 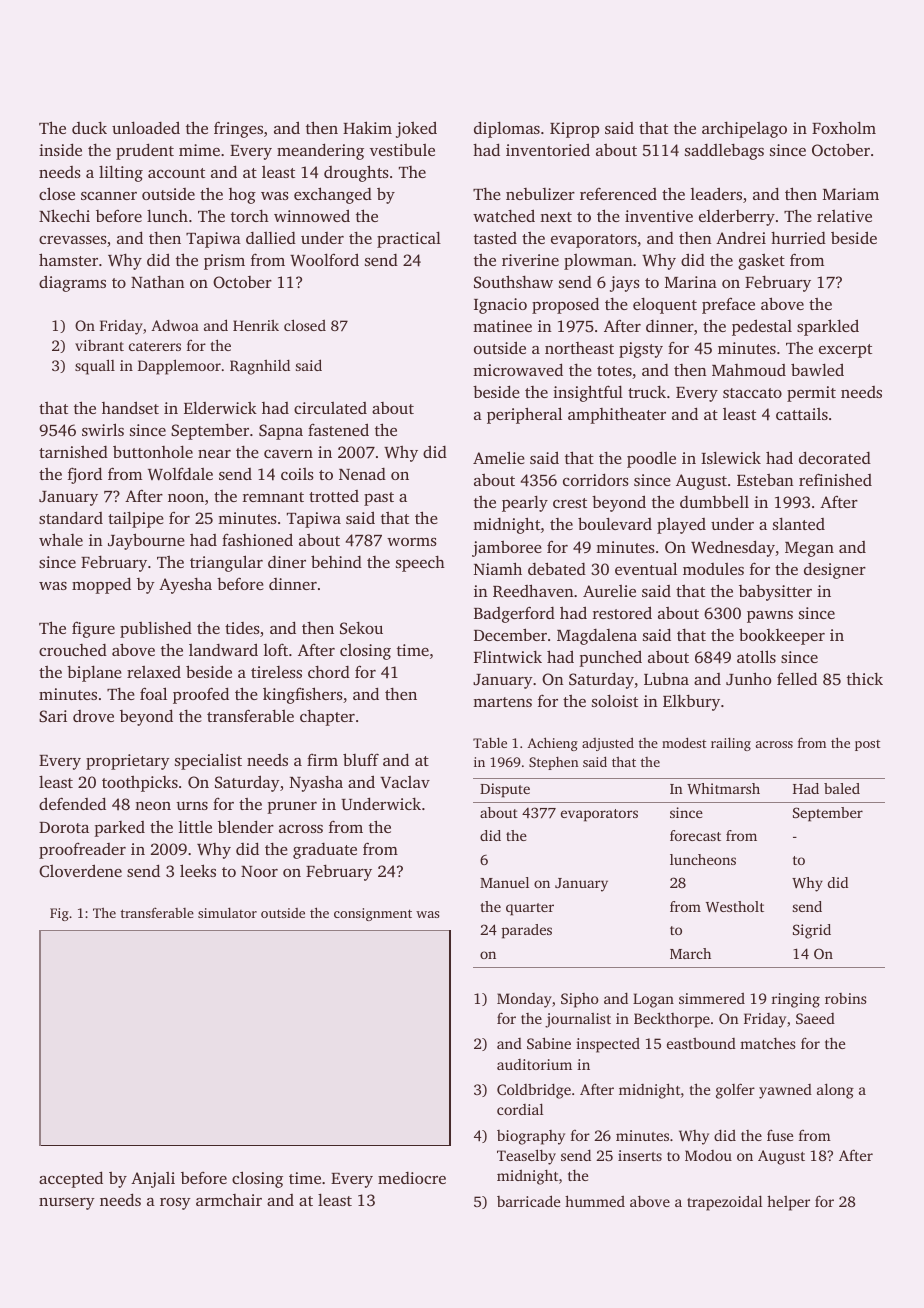 What do you see at coordinates (208, 761) in the screenshot?
I see `specialist` at bounding box center [208, 761].
